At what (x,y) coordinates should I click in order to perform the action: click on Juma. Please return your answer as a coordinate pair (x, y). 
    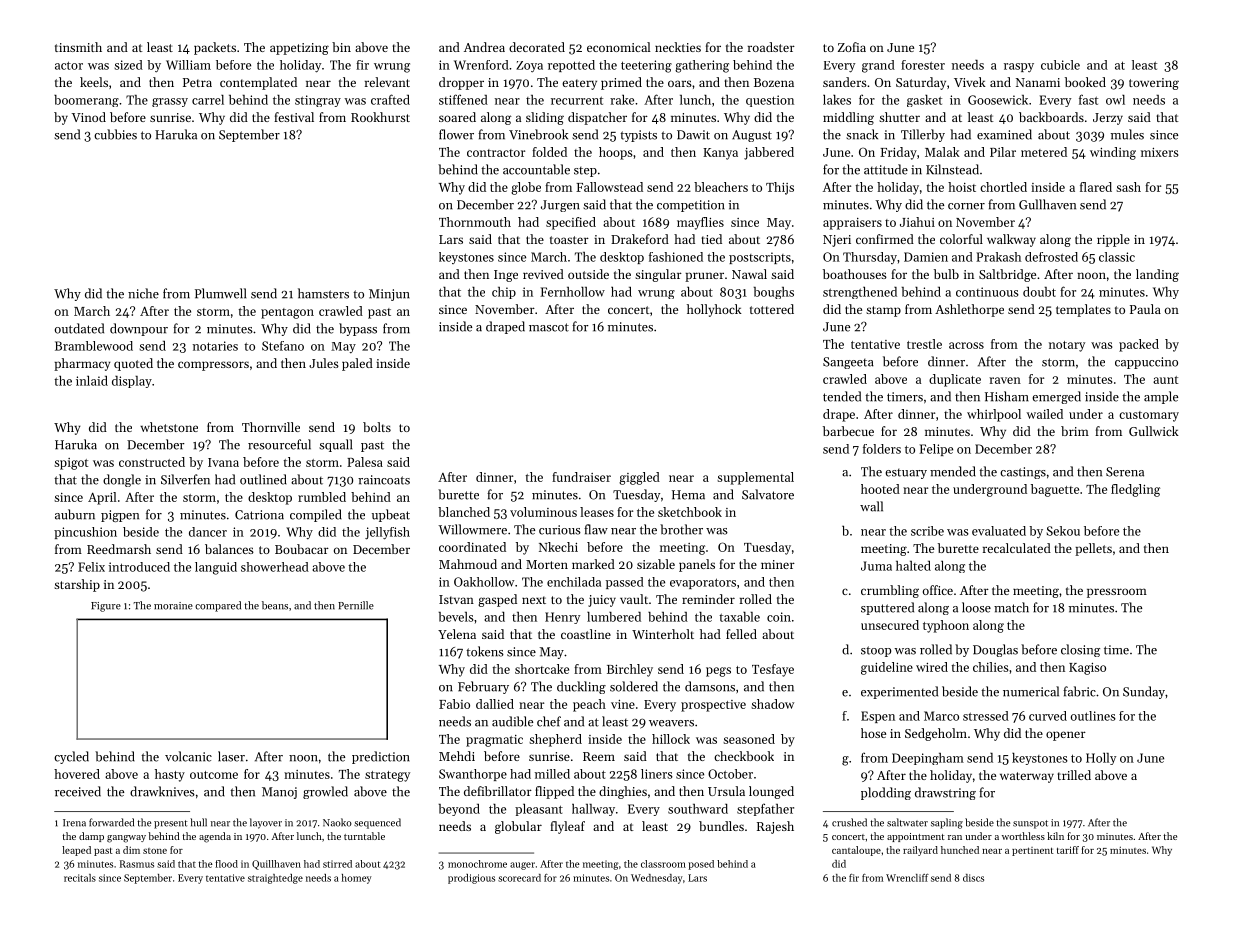
    Looking at the image, I should click on (876, 566).
